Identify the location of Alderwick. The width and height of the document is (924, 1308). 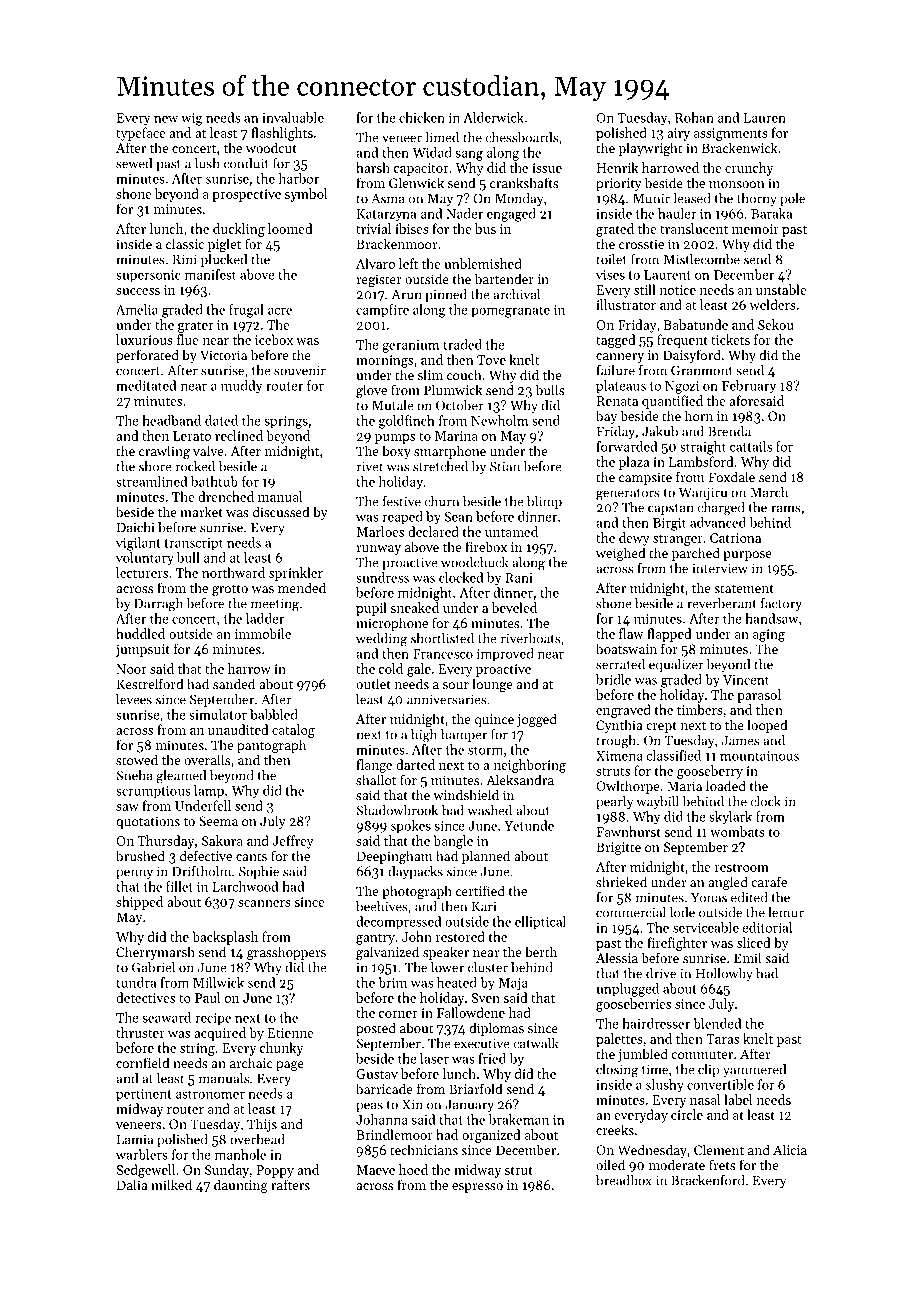
(493, 117).
